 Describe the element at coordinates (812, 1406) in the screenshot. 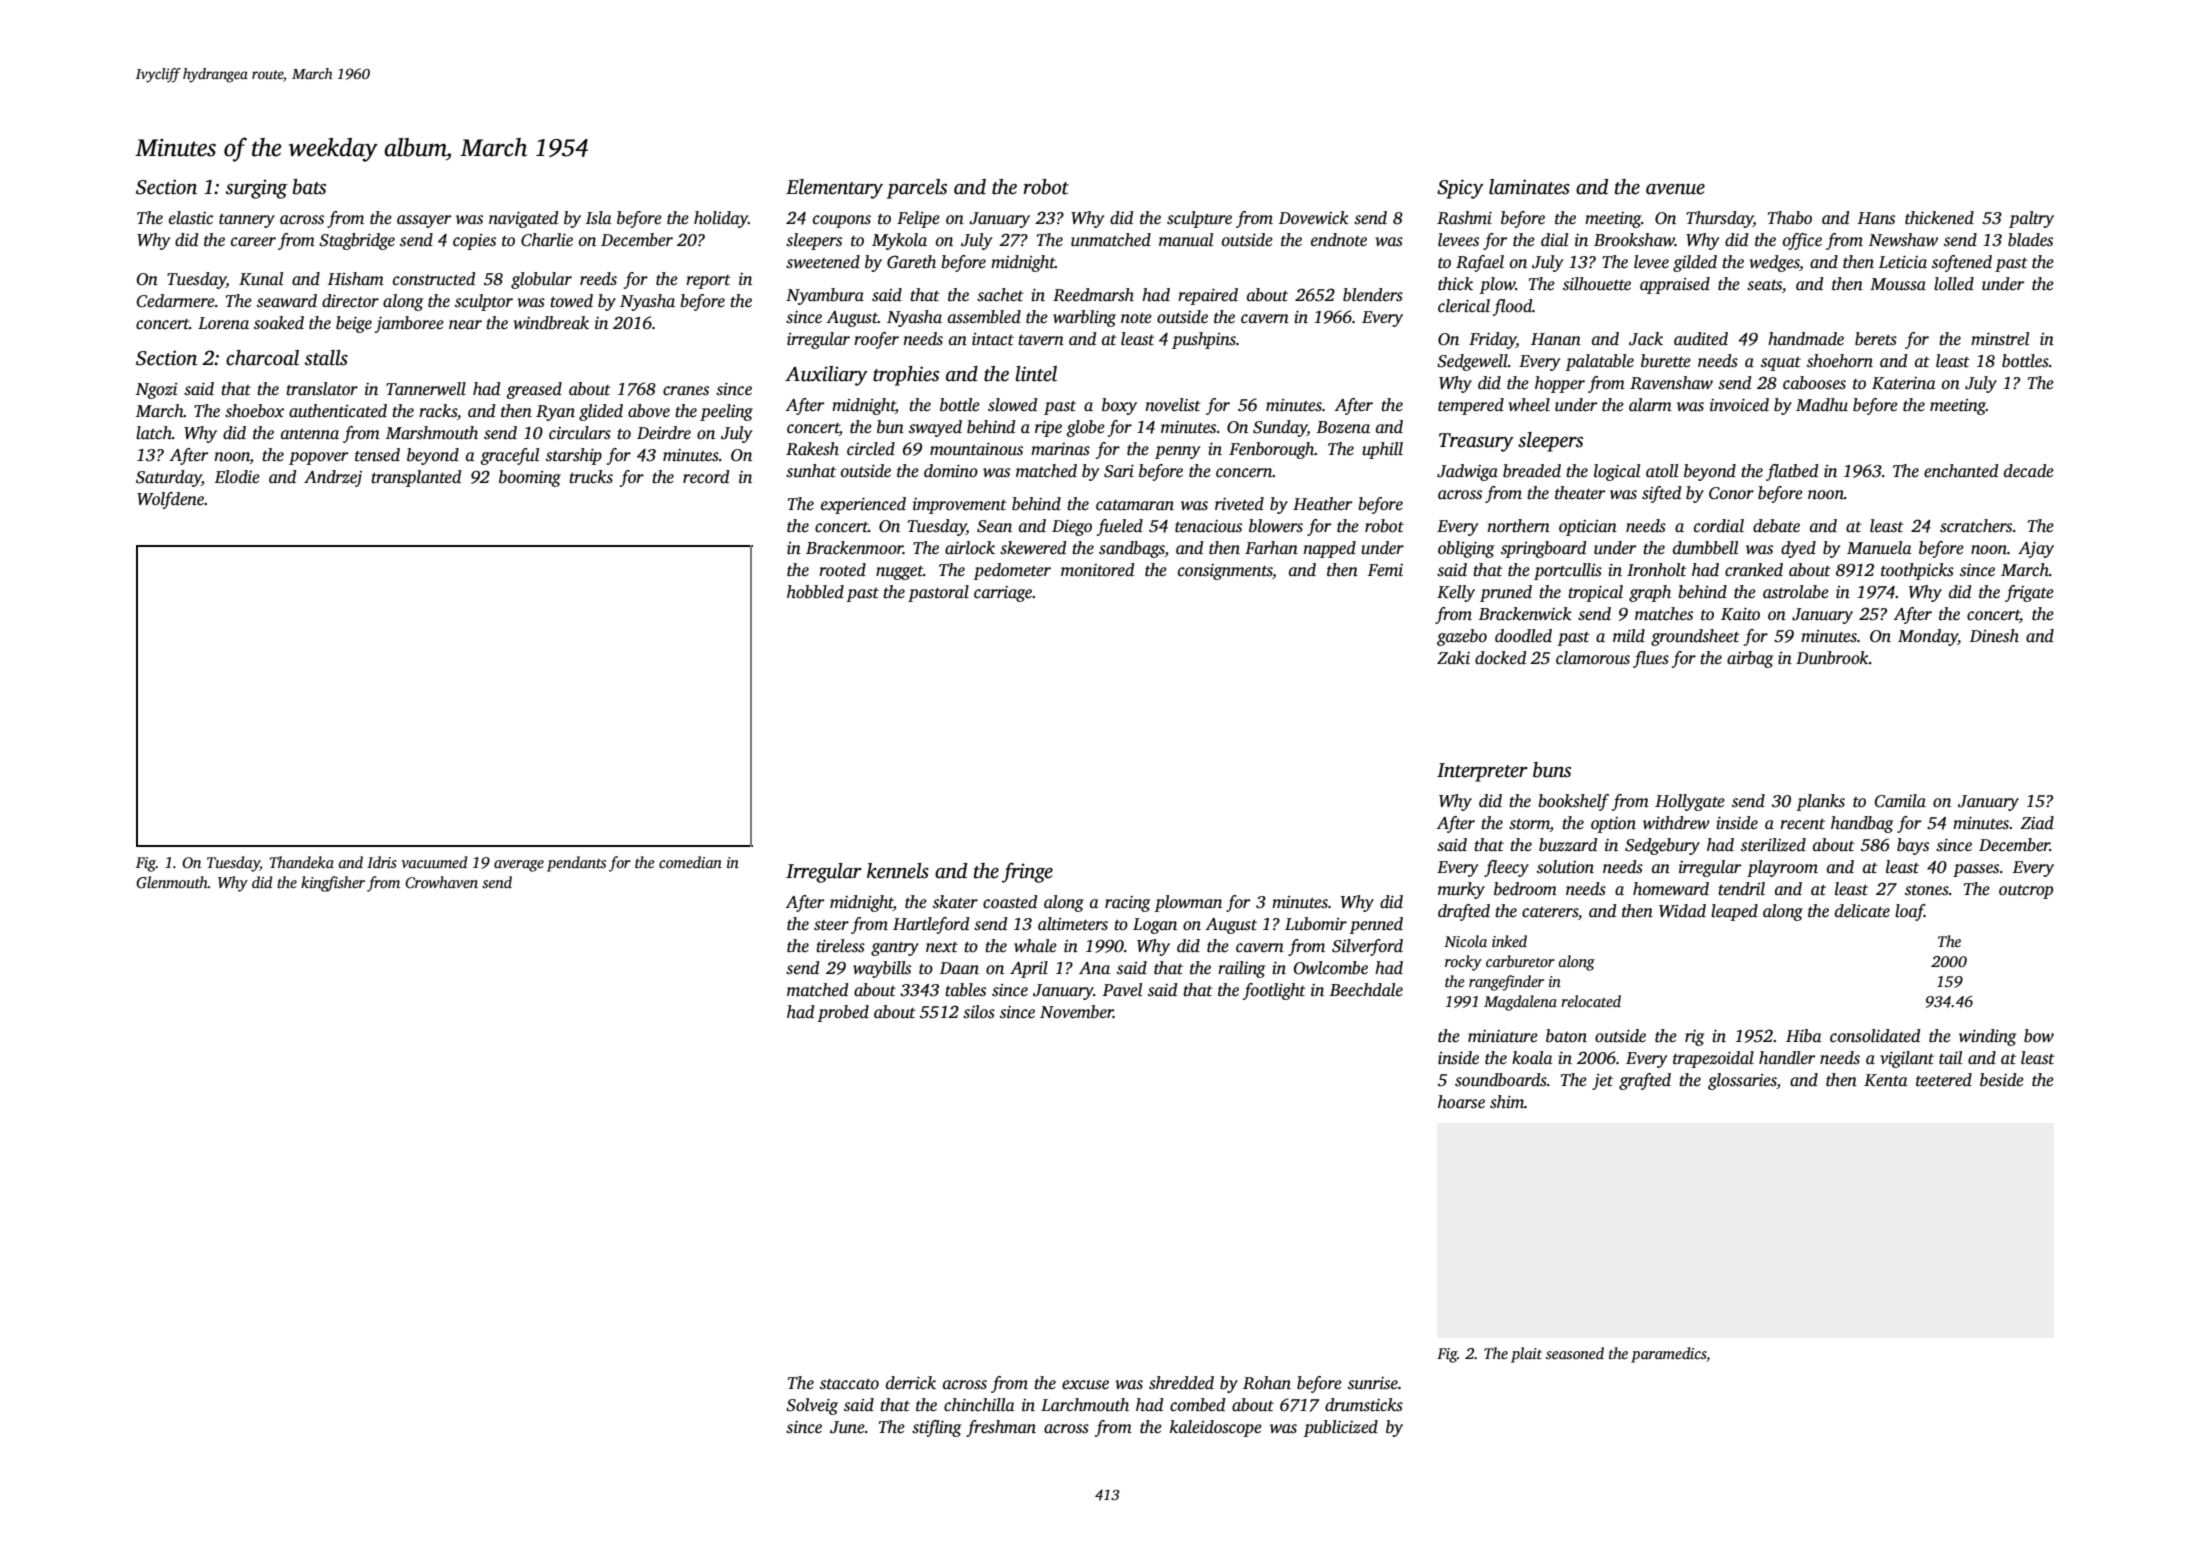

I see `Solveig` at that location.
